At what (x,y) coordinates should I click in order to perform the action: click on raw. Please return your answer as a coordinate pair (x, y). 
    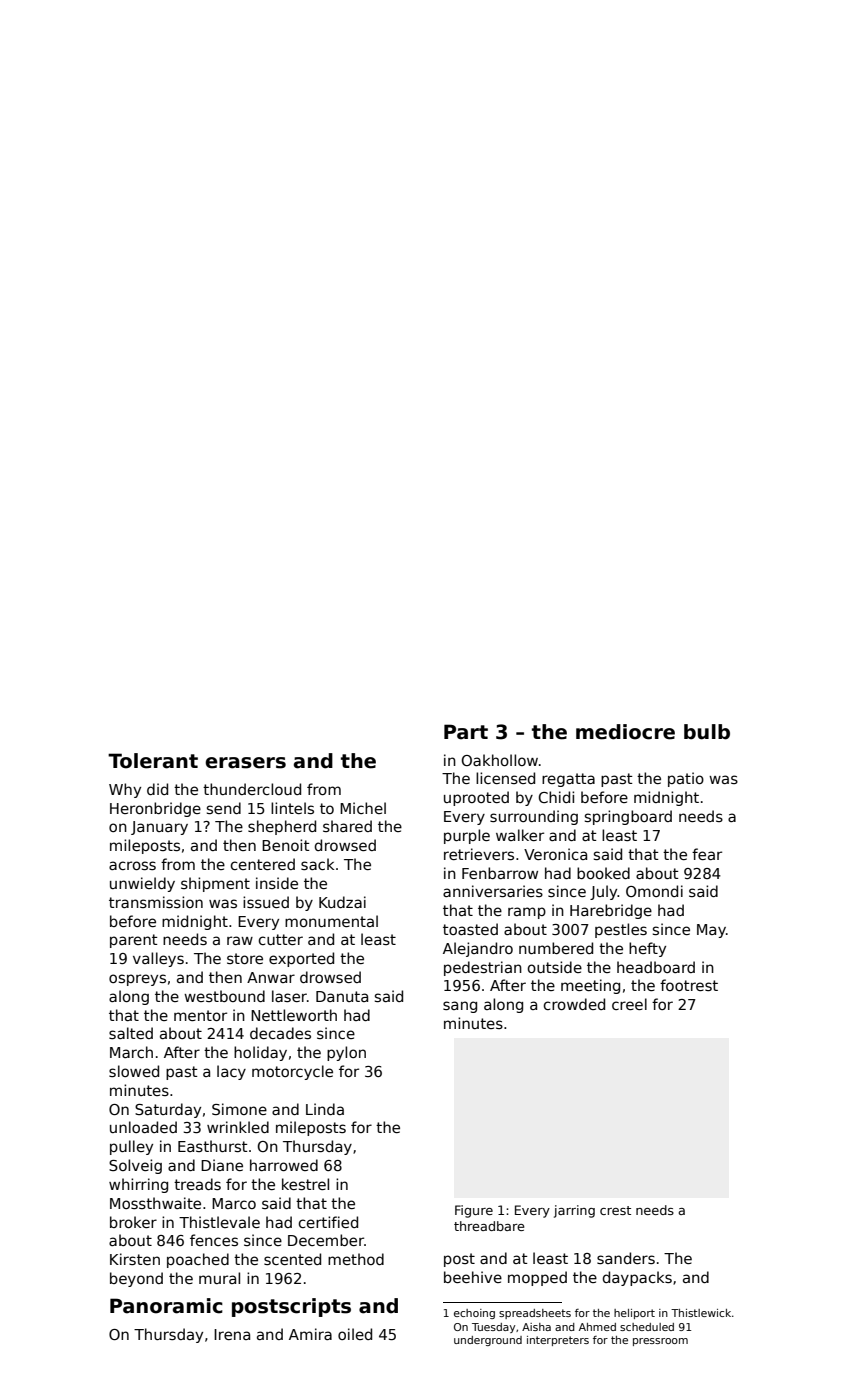
    Looking at the image, I should click on (240, 940).
